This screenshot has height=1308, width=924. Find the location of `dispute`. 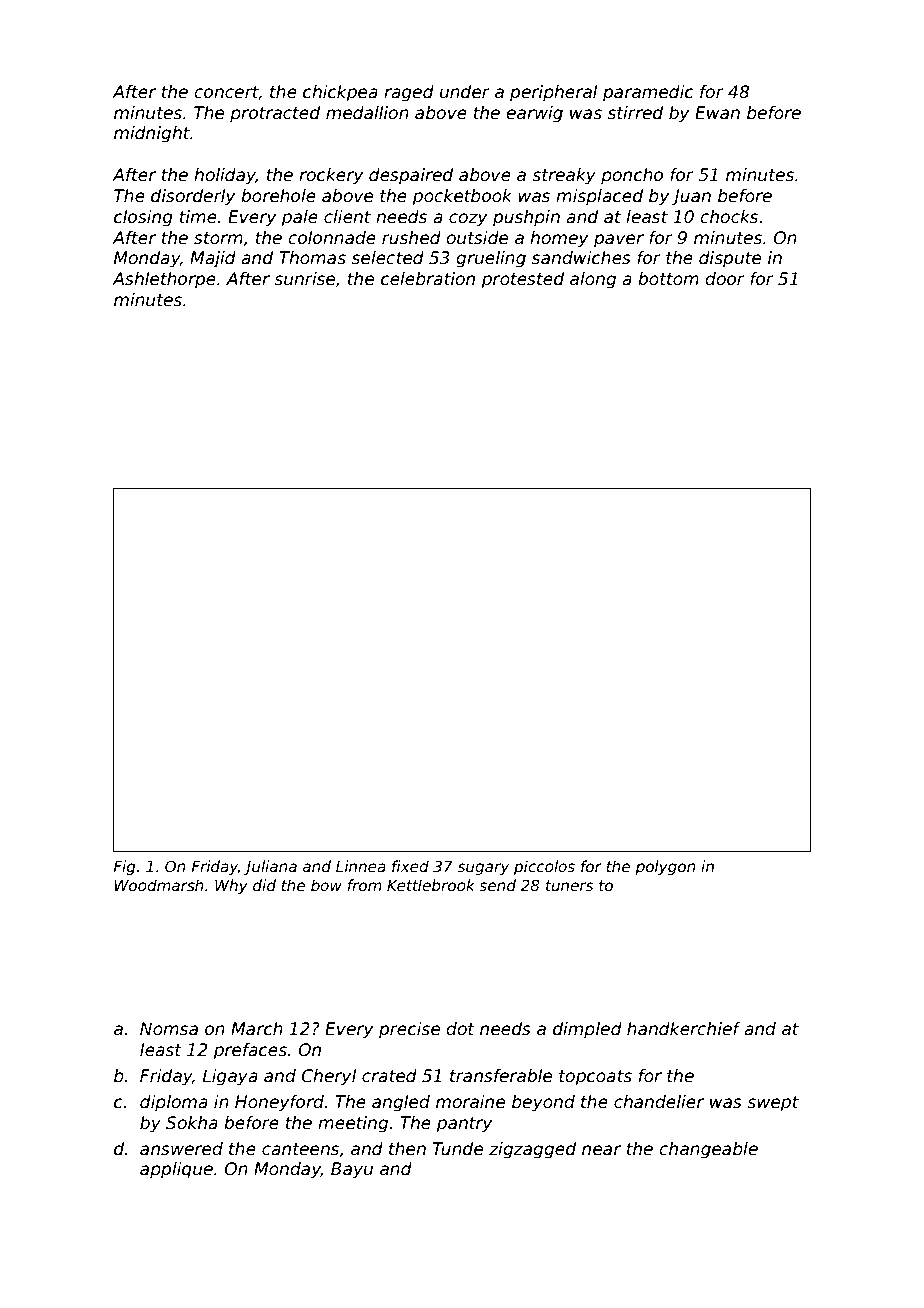

dispute is located at coordinates (730, 259).
